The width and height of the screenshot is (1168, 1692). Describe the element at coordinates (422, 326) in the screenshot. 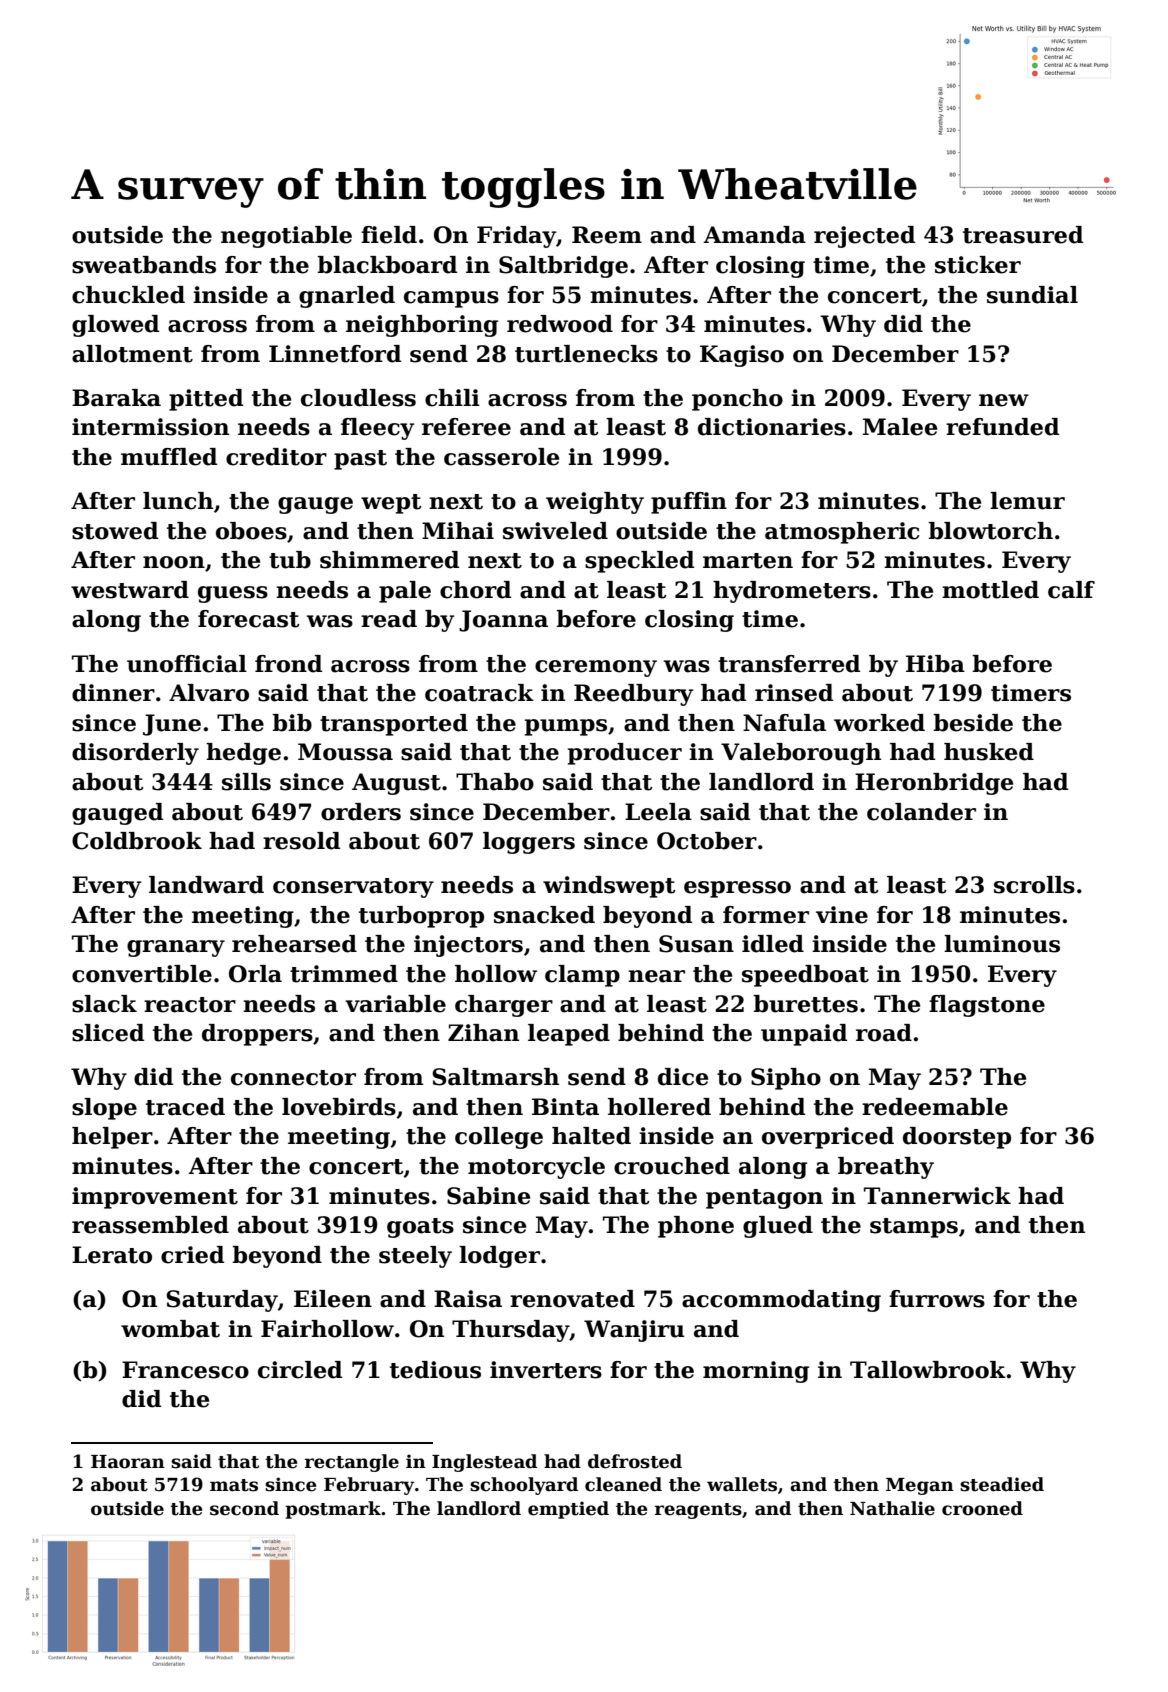

I see `neighboring` at that location.
